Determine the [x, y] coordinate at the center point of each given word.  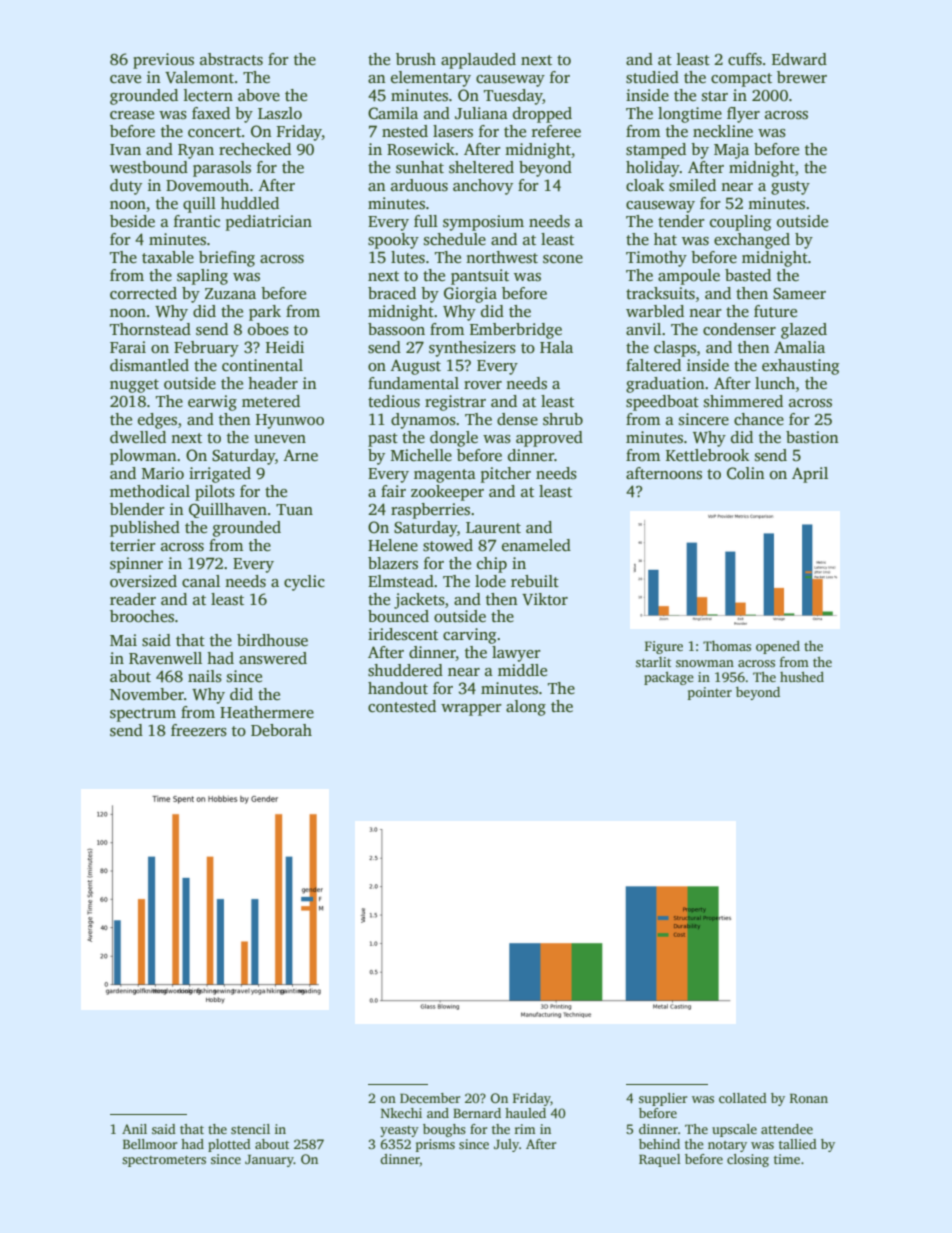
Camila [393, 113]
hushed [802, 676]
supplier [663, 1099]
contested [402, 706]
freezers [199, 730]
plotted [229, 1145]
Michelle [421, 455]
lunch [775, 383]
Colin [746, 473]
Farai [128, 347]
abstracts [231, 59]
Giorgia [470, 295]
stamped [656, 151]
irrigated [220, 475]
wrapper [471, 710]
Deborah [281, 730]
